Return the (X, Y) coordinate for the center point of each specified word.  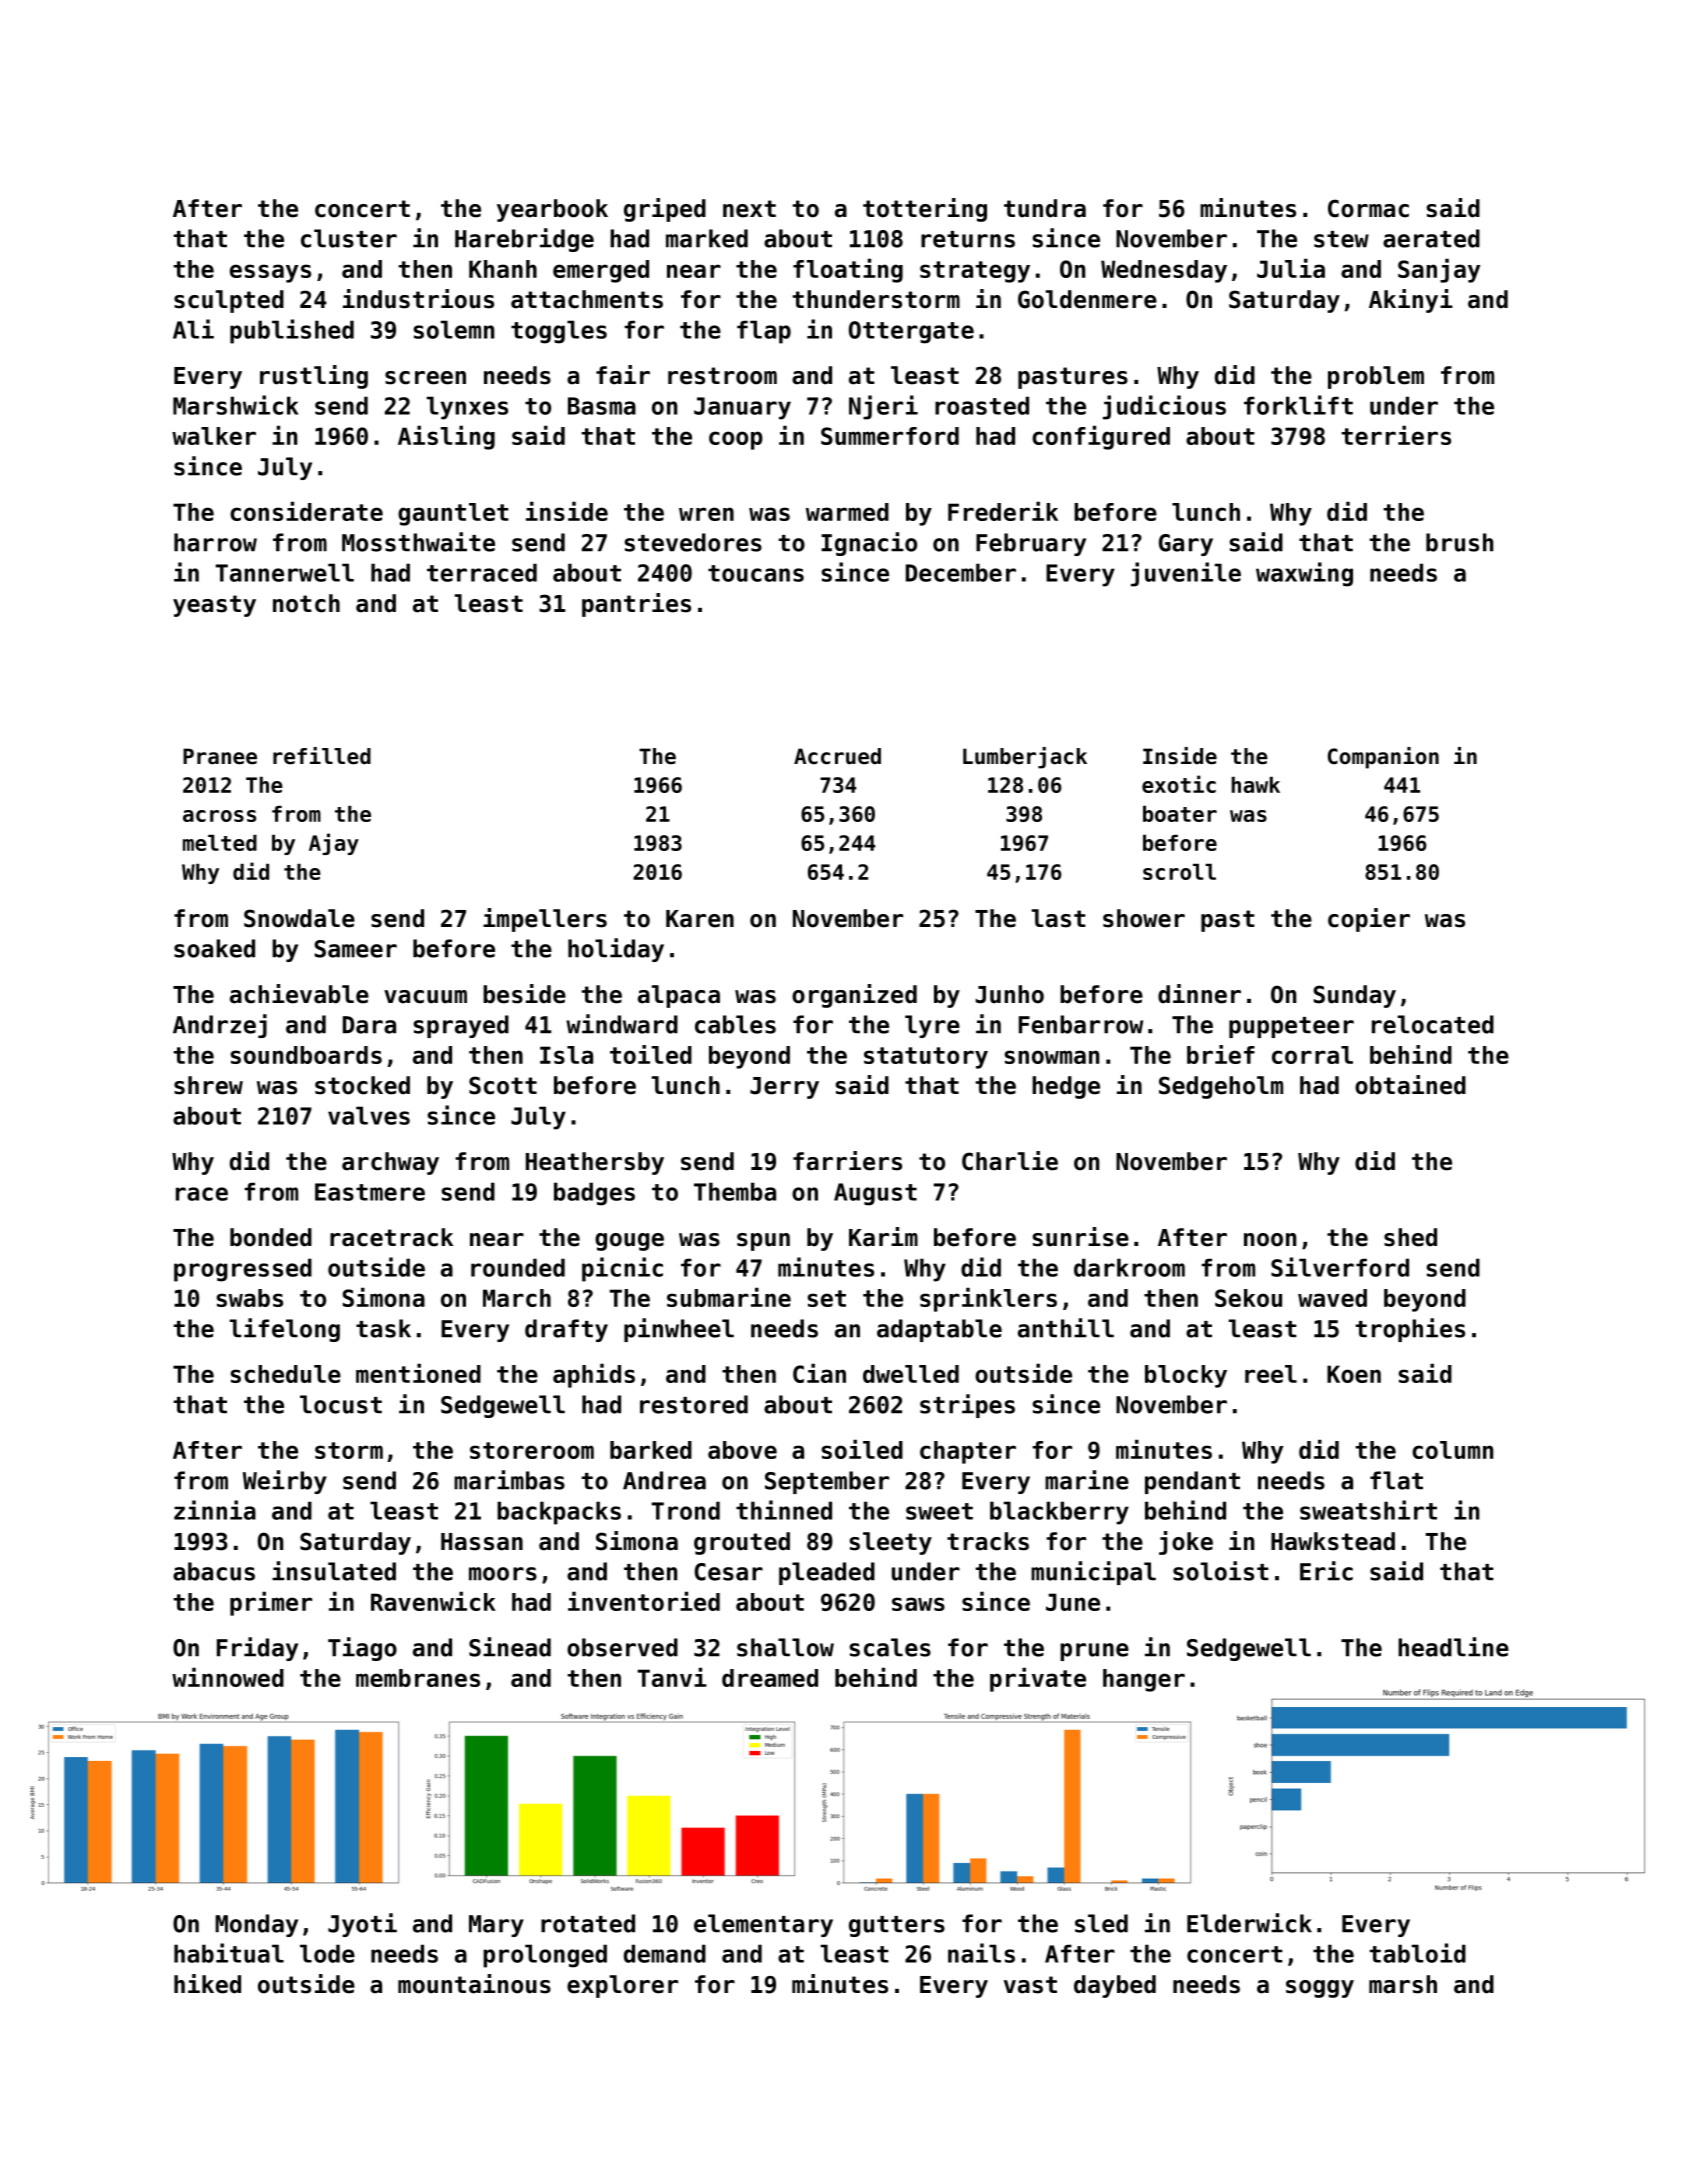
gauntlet (453, 514)
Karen (700, 919)
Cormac (1368, 208)
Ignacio (869, 544)
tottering (925, 210)
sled (1101, 1923)
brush (1459, 542)
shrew (208, 1085)
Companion (1383, 758)
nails (981, 1953)
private (1038, 1679)
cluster (349, 238)
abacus (214, 1571)
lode (327, 1953)
